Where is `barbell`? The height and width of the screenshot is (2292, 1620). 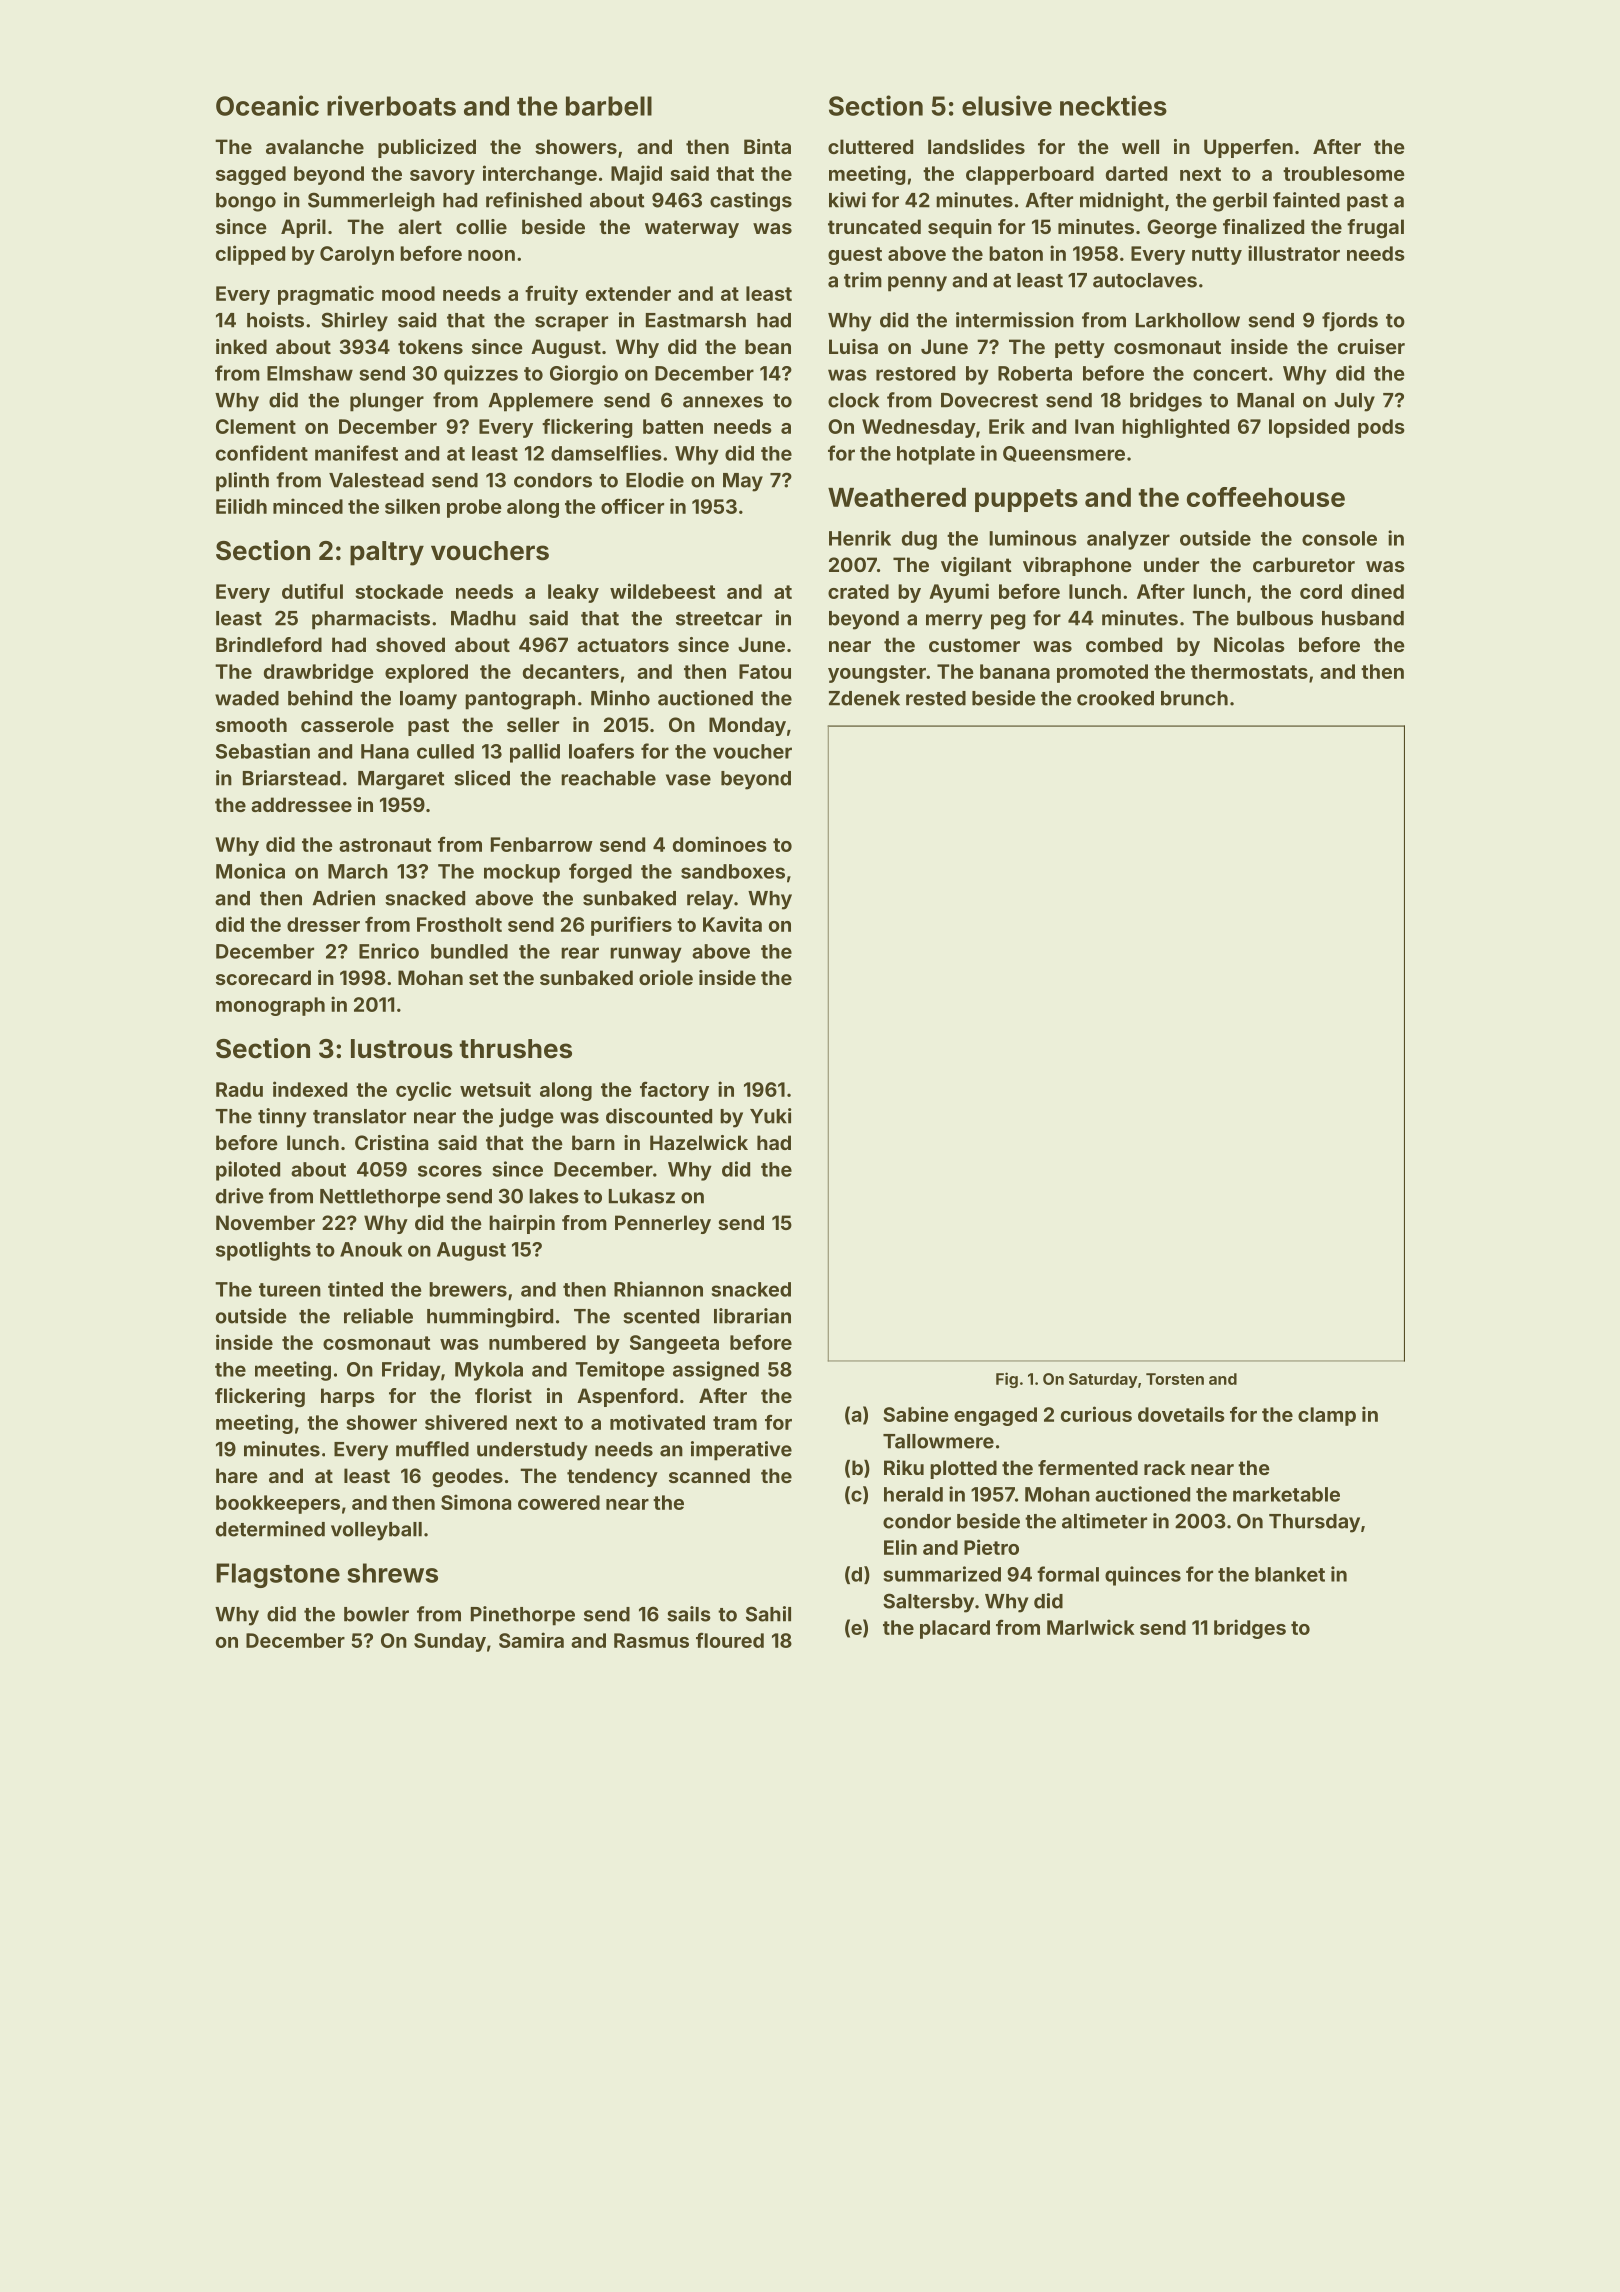
barbell is located at coordinates (609, 106).
